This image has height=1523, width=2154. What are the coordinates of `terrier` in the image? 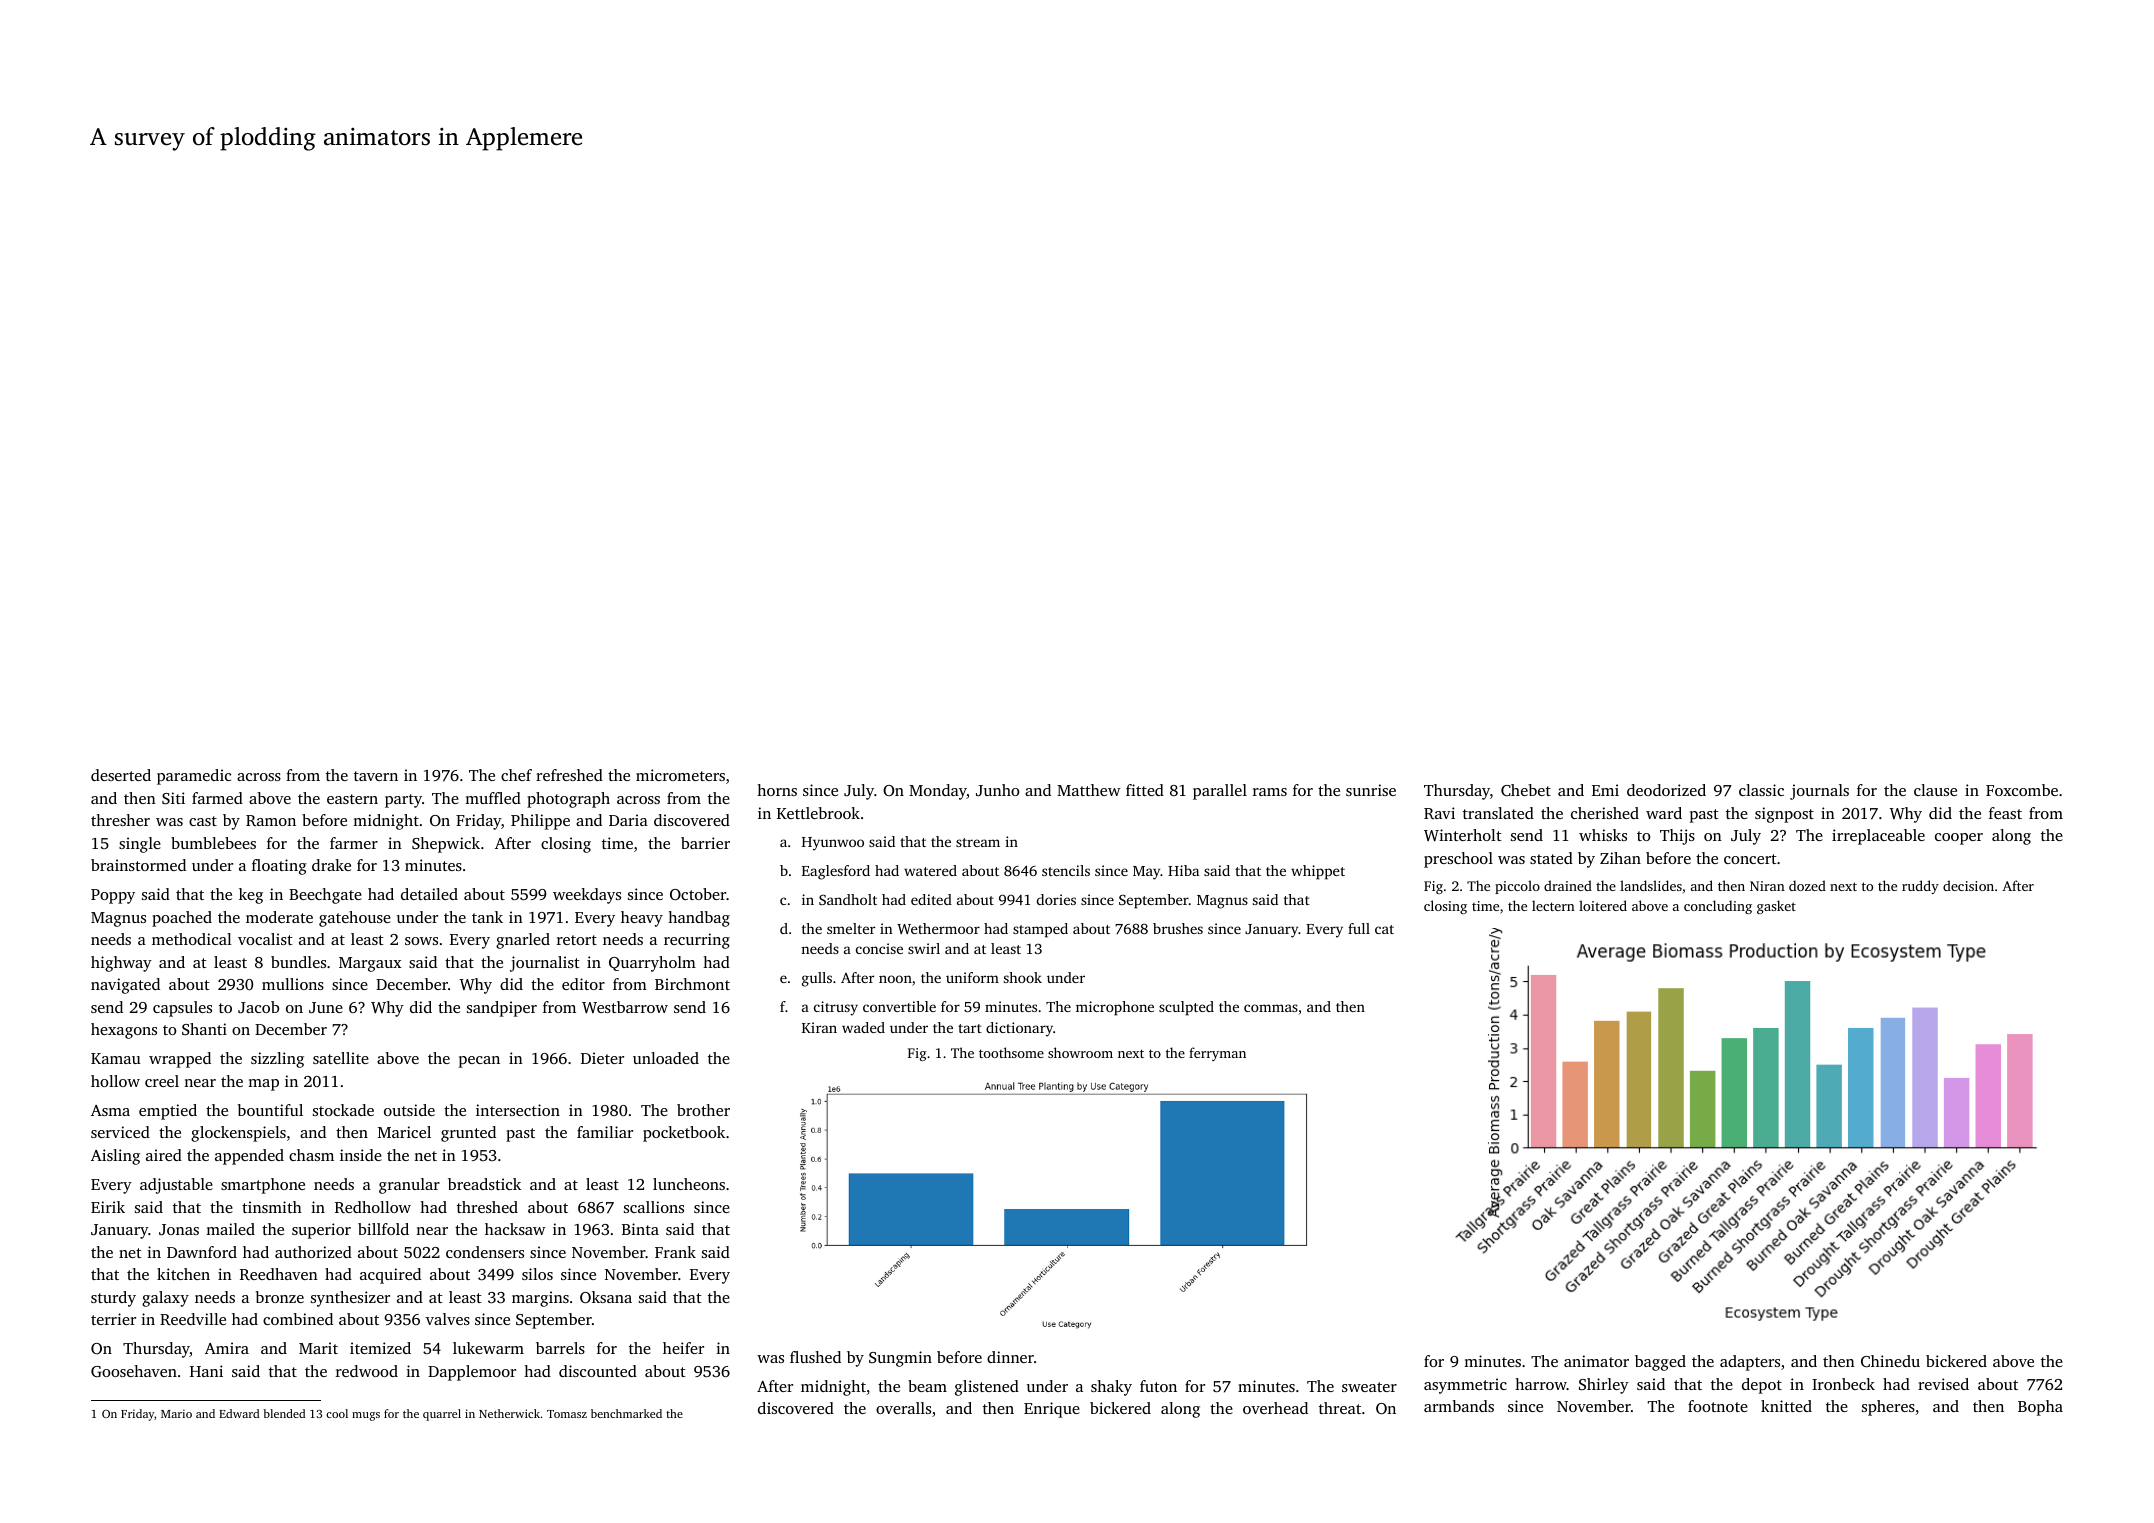 It's located at (113, 1319).
